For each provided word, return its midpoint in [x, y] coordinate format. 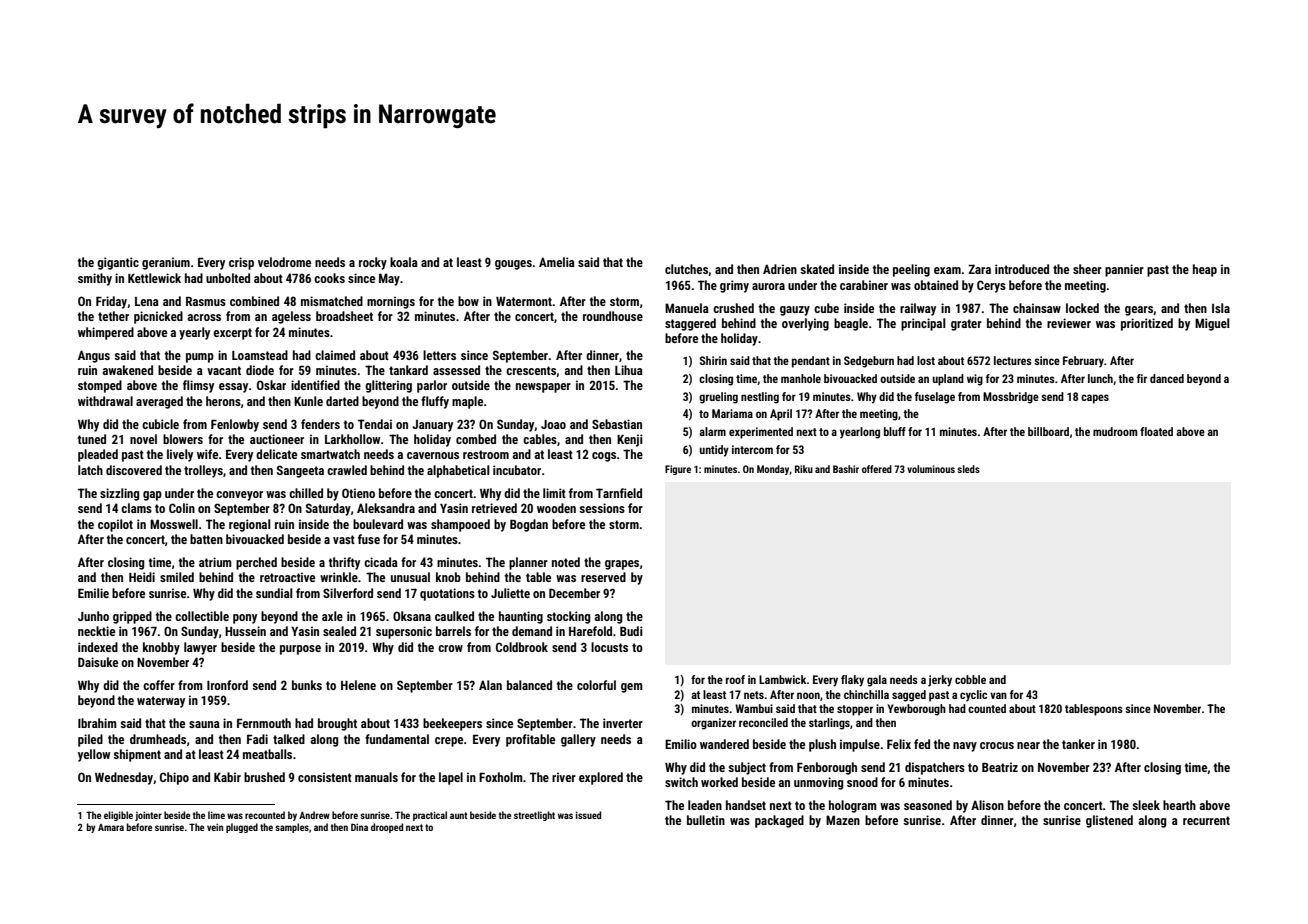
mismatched [332, 301]
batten [206, 539]
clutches [686, 269]
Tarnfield [619, 493]
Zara [979, 269]
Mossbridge [1011, 398]
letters [439, 355]
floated [1156, 431]
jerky [940, 681]
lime [216, 815]
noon [808, 695]
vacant [224, 370]
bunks [307, 685]
